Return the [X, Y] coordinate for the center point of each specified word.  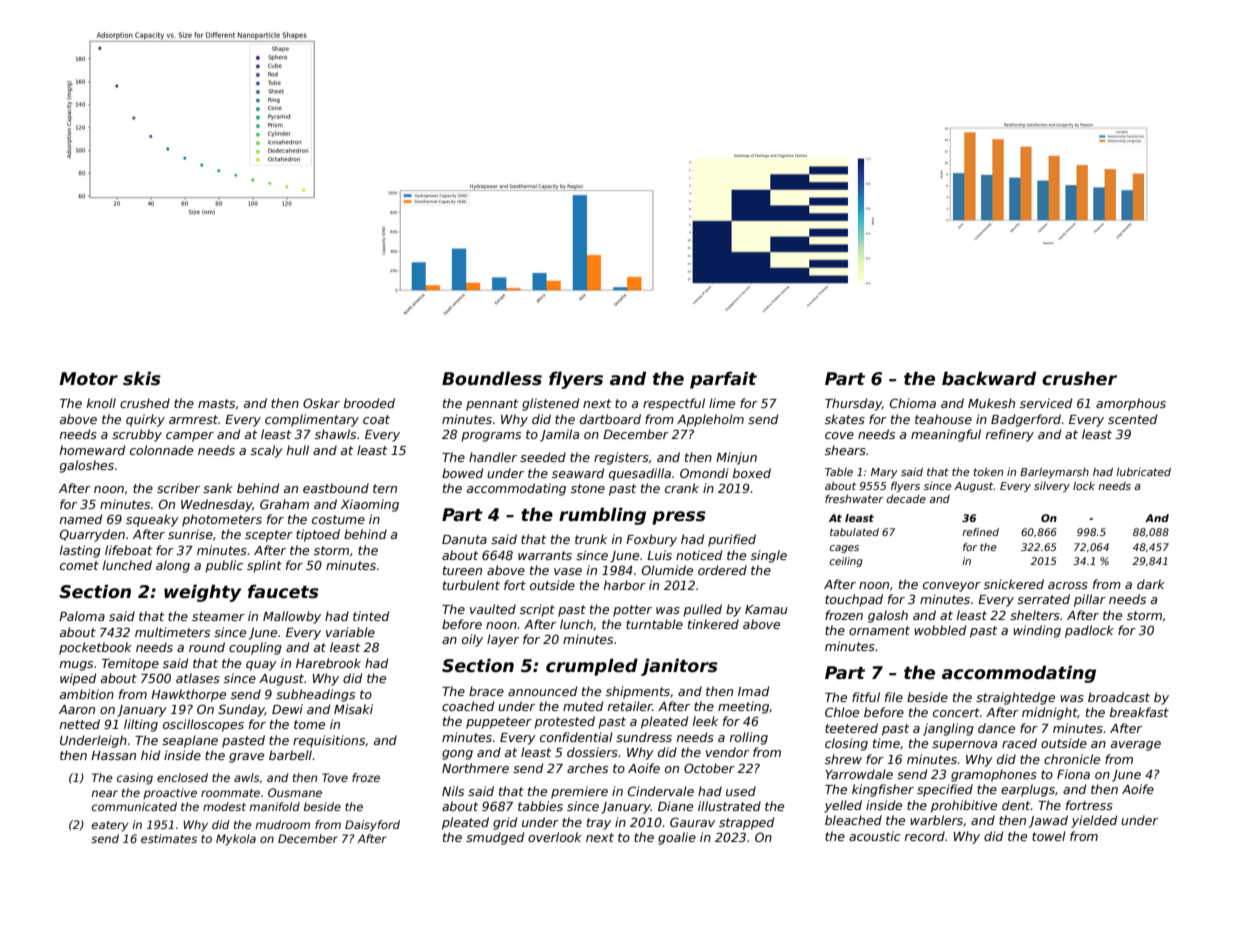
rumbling [602, 516]
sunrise [190, 534]
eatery [110, 826]
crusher [1079, 378]
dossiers [592, 752]
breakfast [1139, 712]
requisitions [329, 741]
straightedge [1015, 698]
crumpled [592, 667]
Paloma [82, 616]
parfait [723, 380]
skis [142, 378]
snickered [1014, 584]
